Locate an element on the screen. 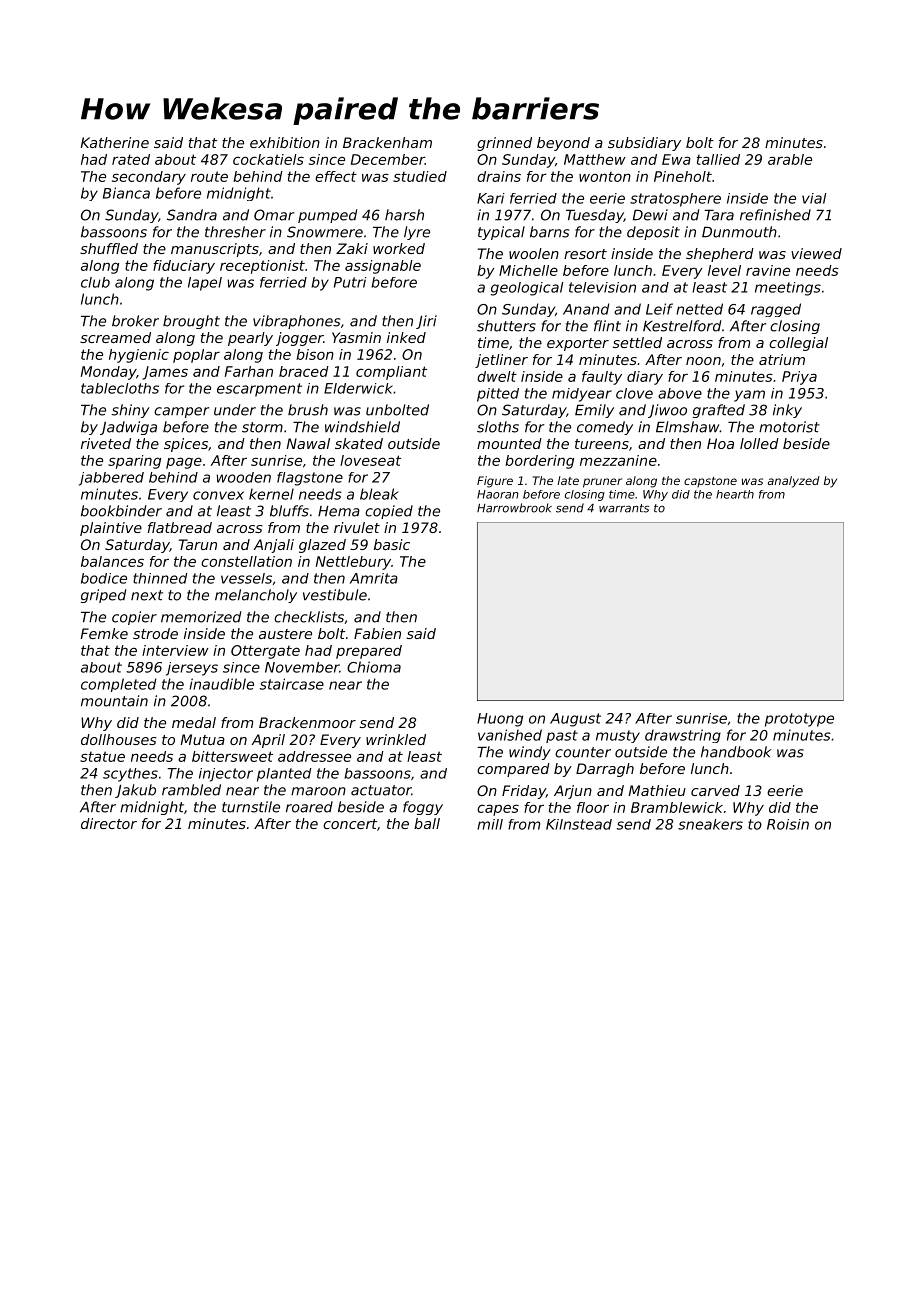  Omar is located at coordinates (274, 215).
